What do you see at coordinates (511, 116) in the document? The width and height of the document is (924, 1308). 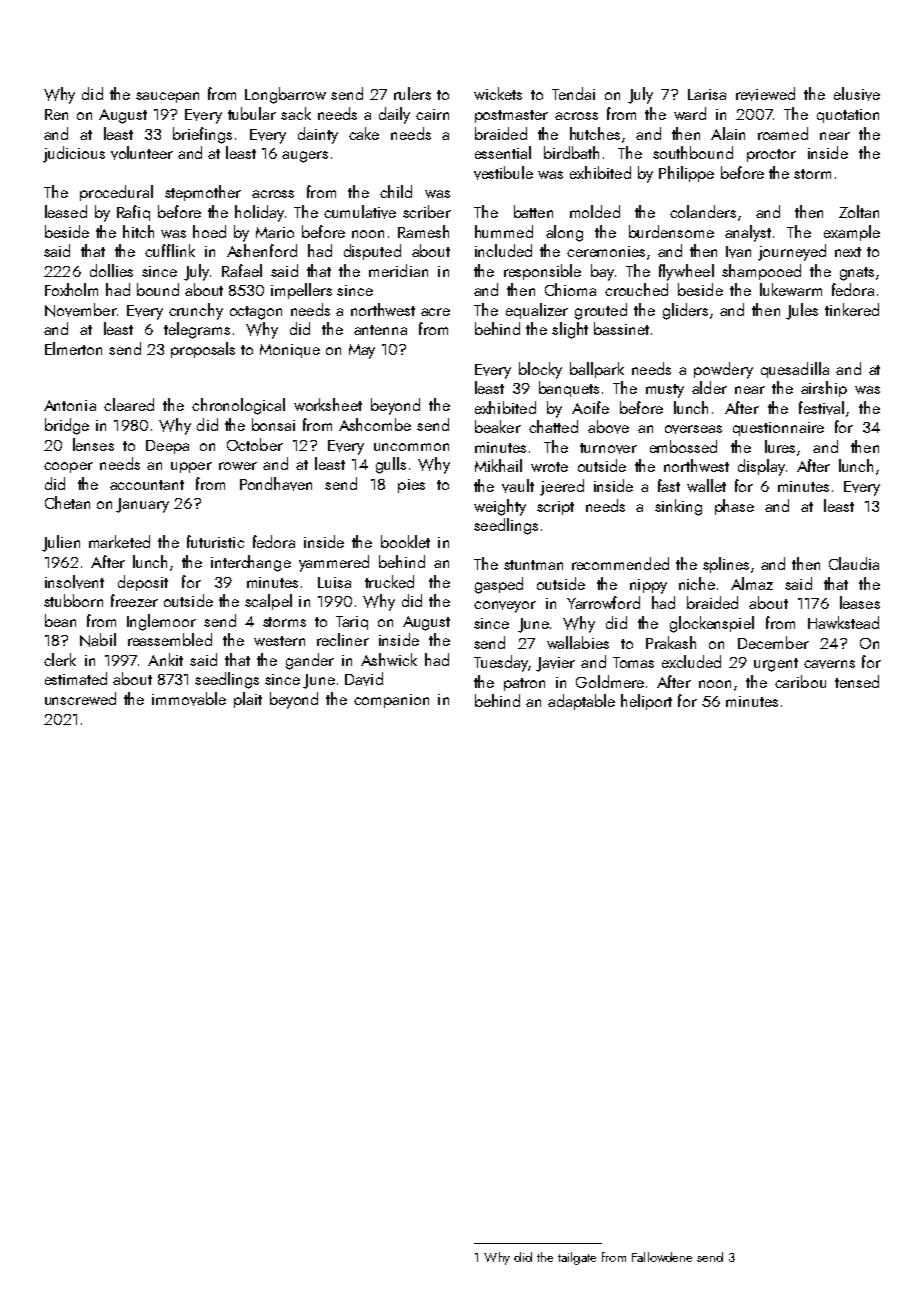 I see `postmaster` at bounding box center [511, 116].
